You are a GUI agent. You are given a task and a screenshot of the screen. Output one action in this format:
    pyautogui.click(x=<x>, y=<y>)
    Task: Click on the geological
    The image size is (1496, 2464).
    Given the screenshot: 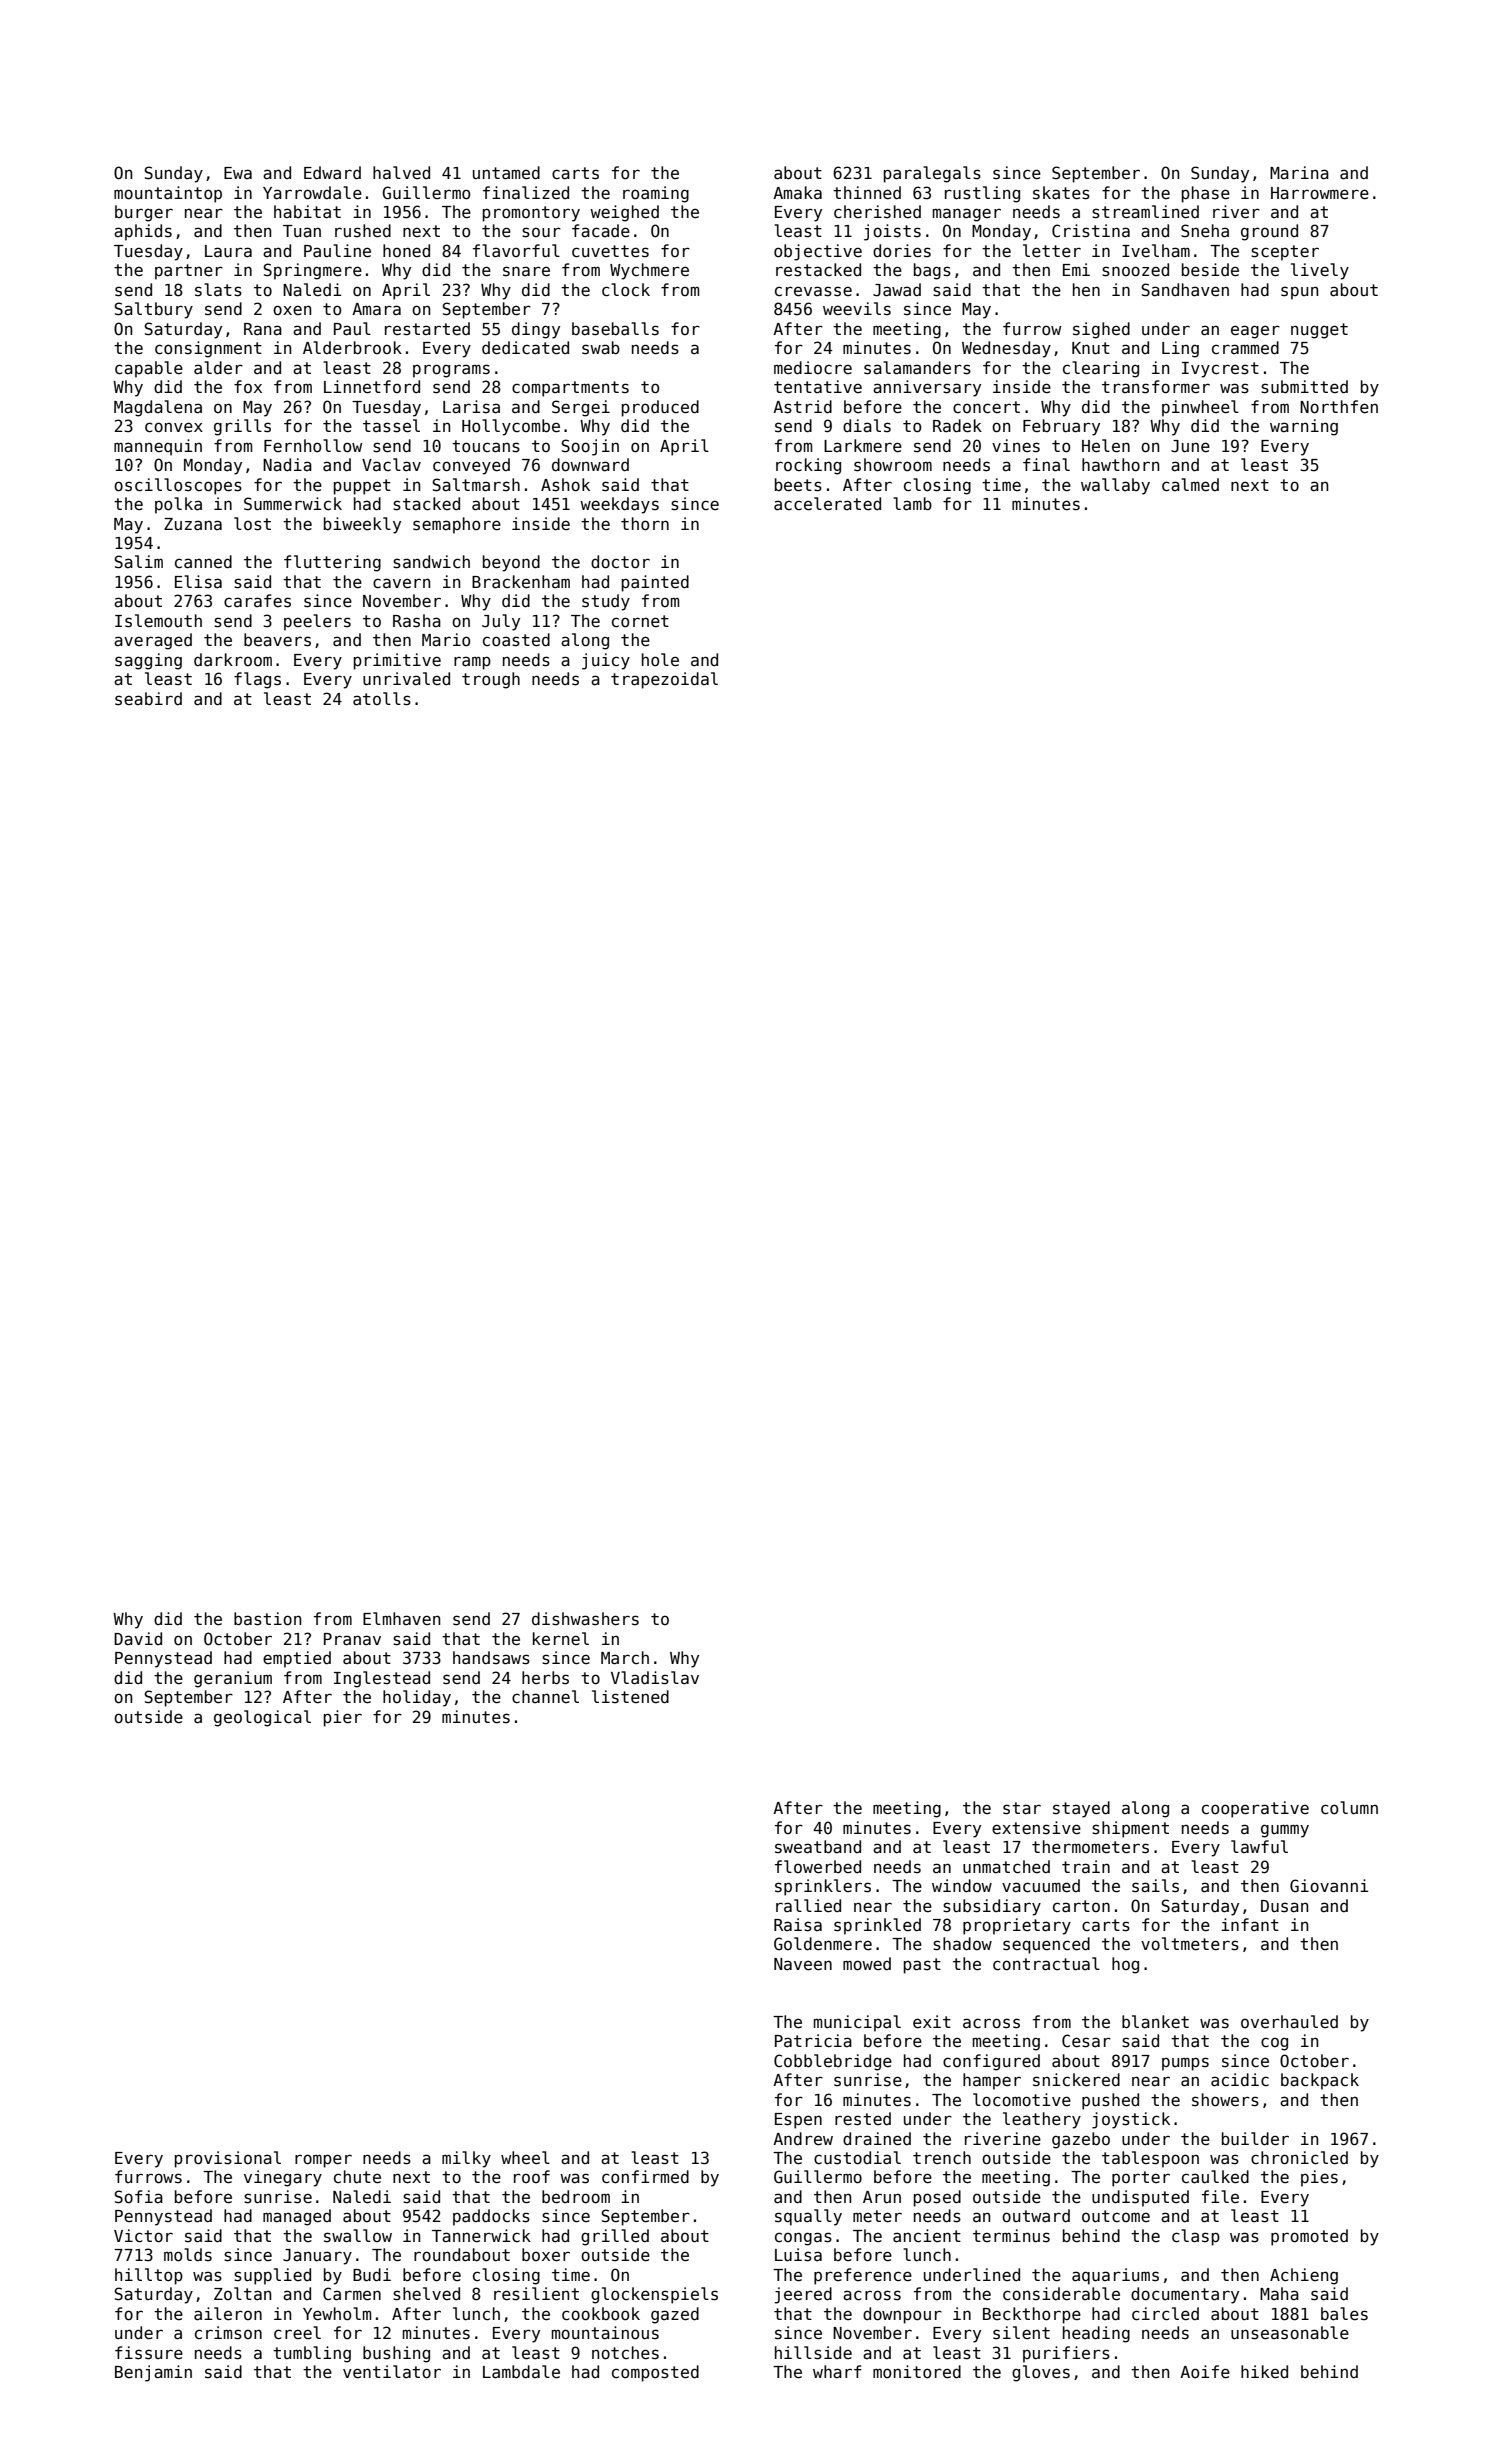 What is the action you would take?
    pyautogui.click(x=262, y=1718)
